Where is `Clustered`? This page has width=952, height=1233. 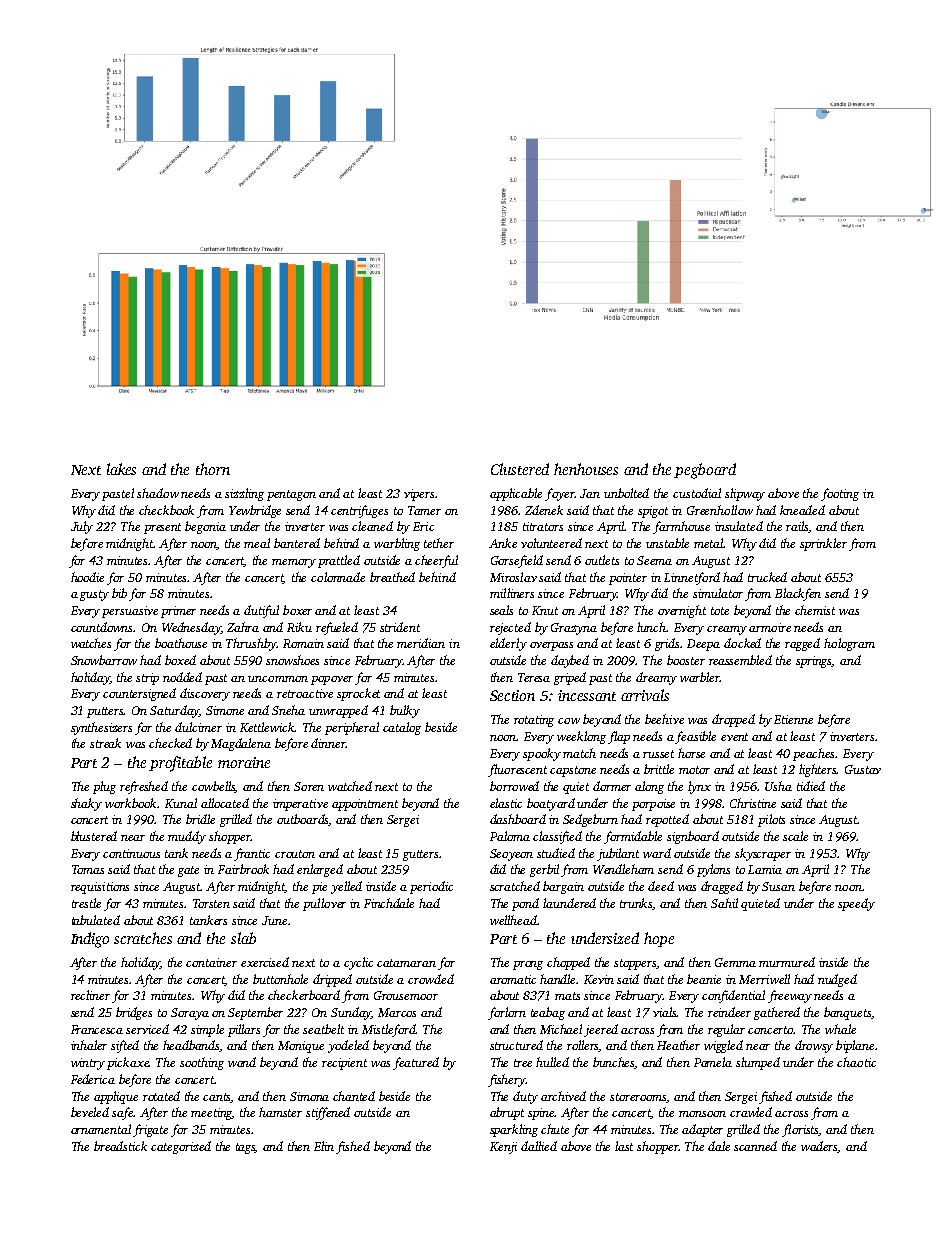
Clustered is located at coordinates (520, 469).
